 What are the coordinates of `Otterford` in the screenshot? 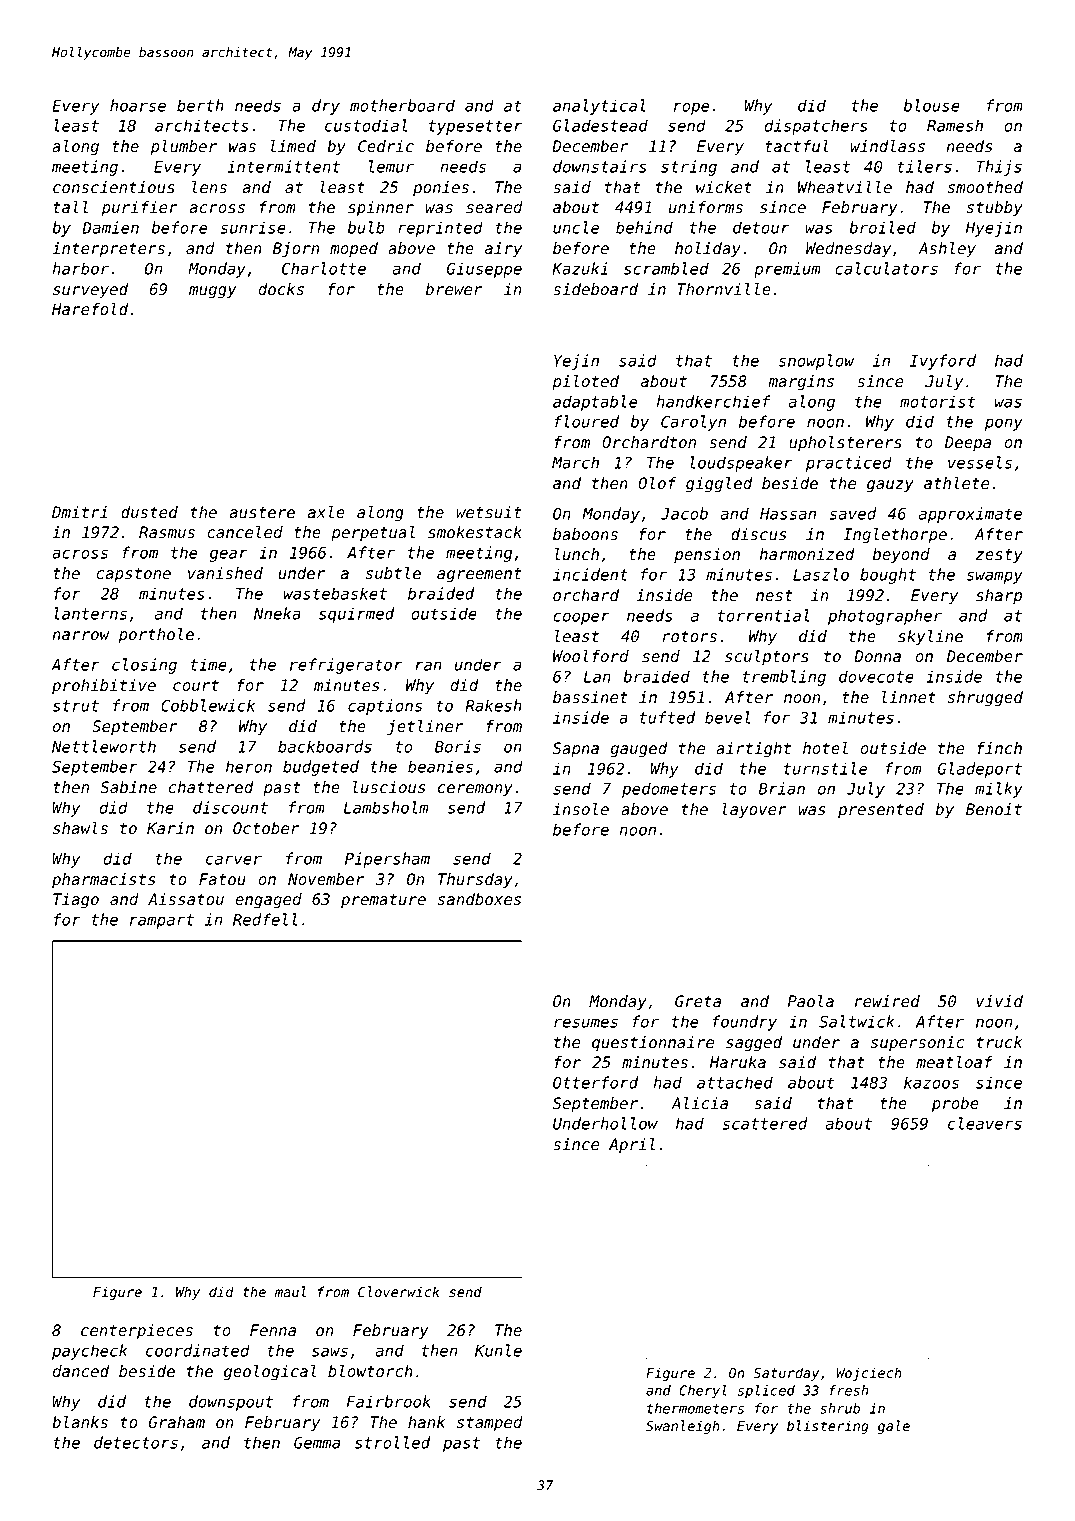 It's located at (595, 1082).
